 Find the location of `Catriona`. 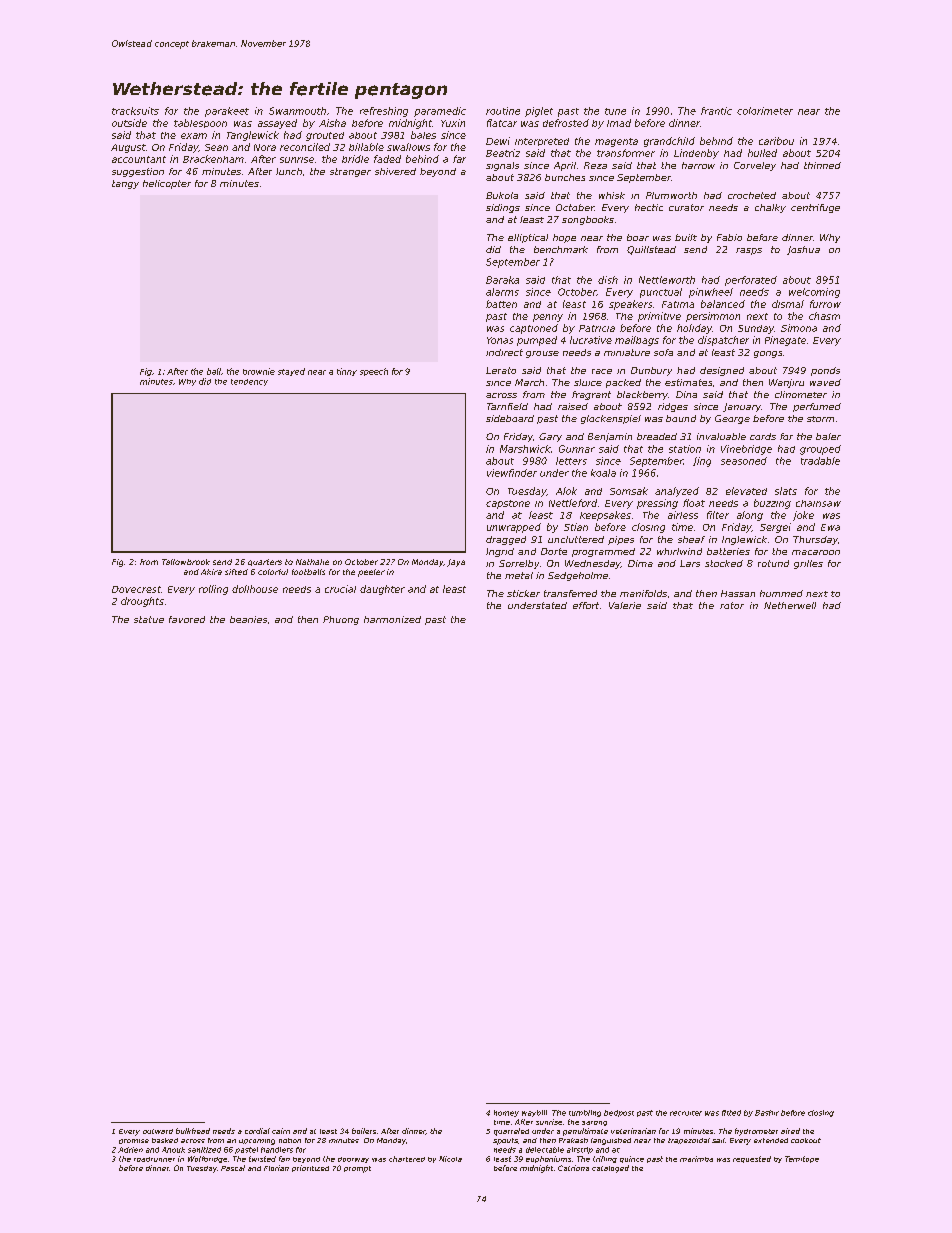

Catriona is located at coordinates (573, 1168).
